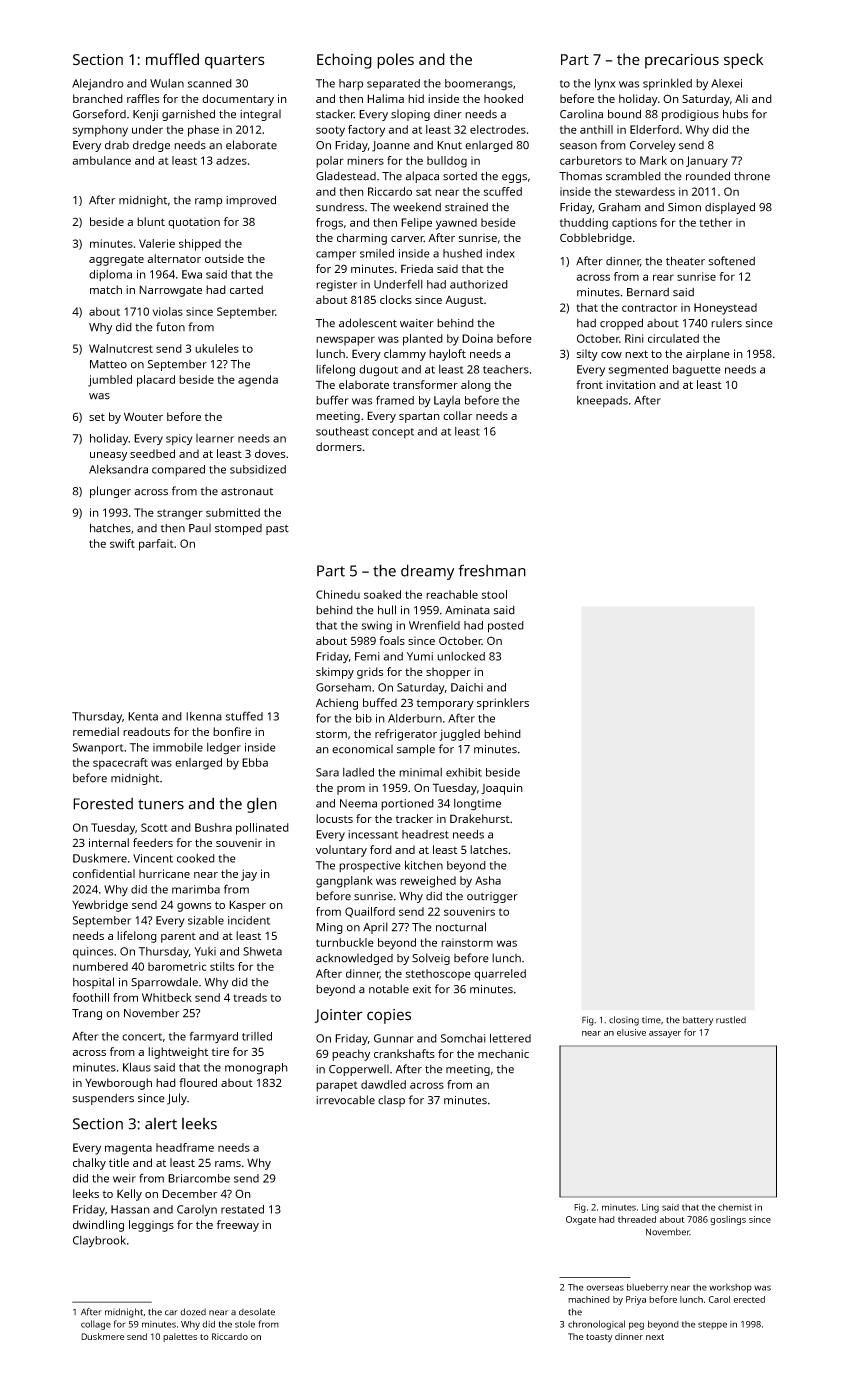 Image resolution: width=849 pixels, height=1400 pixels. What do you see at coordinates (193, 1312) in the screenshot?
I see `dozed` at bounding box center [193, 1312].
